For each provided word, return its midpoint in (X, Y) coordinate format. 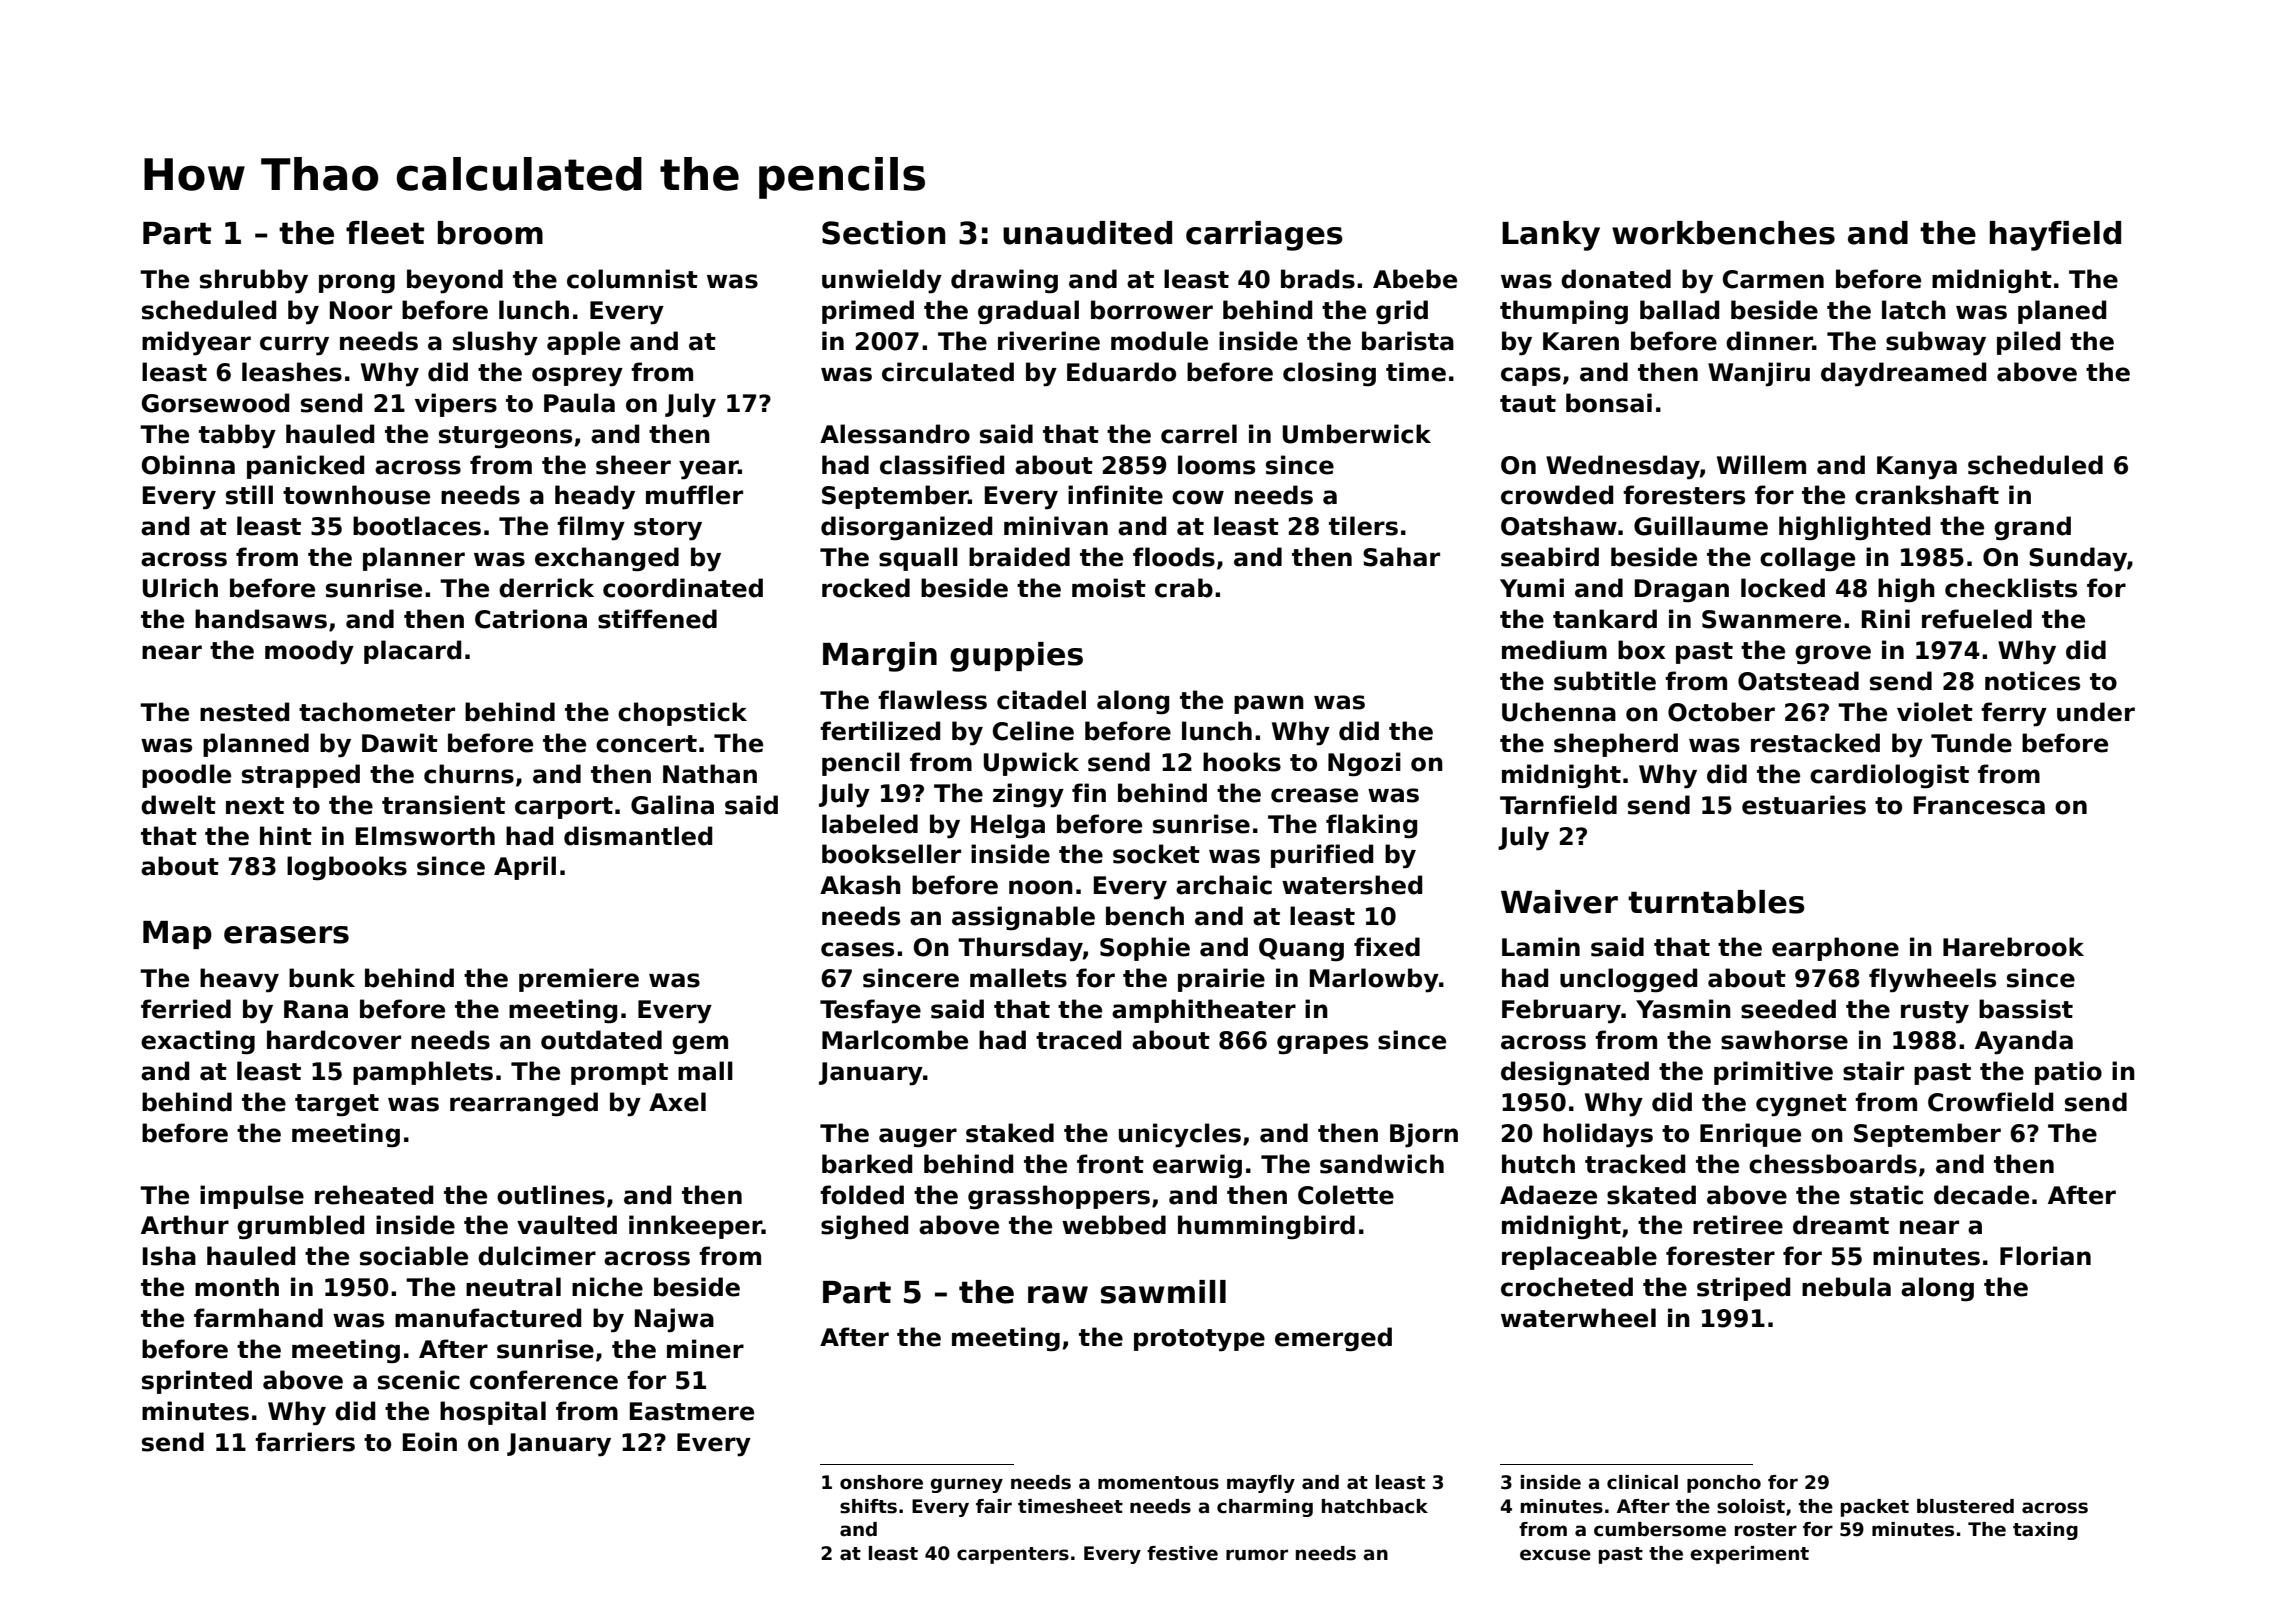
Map (177, 935)
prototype (1199, 1340)
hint (286, 835)
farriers (305, 1442)
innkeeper (695, 1227)
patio (2068, 1073)
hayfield (2055, 236)
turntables (1716, 902)
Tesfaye (870, 1011)
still (249, 495)
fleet (385, 233)
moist (1109, 588)
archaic (1224, 885)
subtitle (1605, 681)
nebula (1846, 1287)
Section (883, 233)
